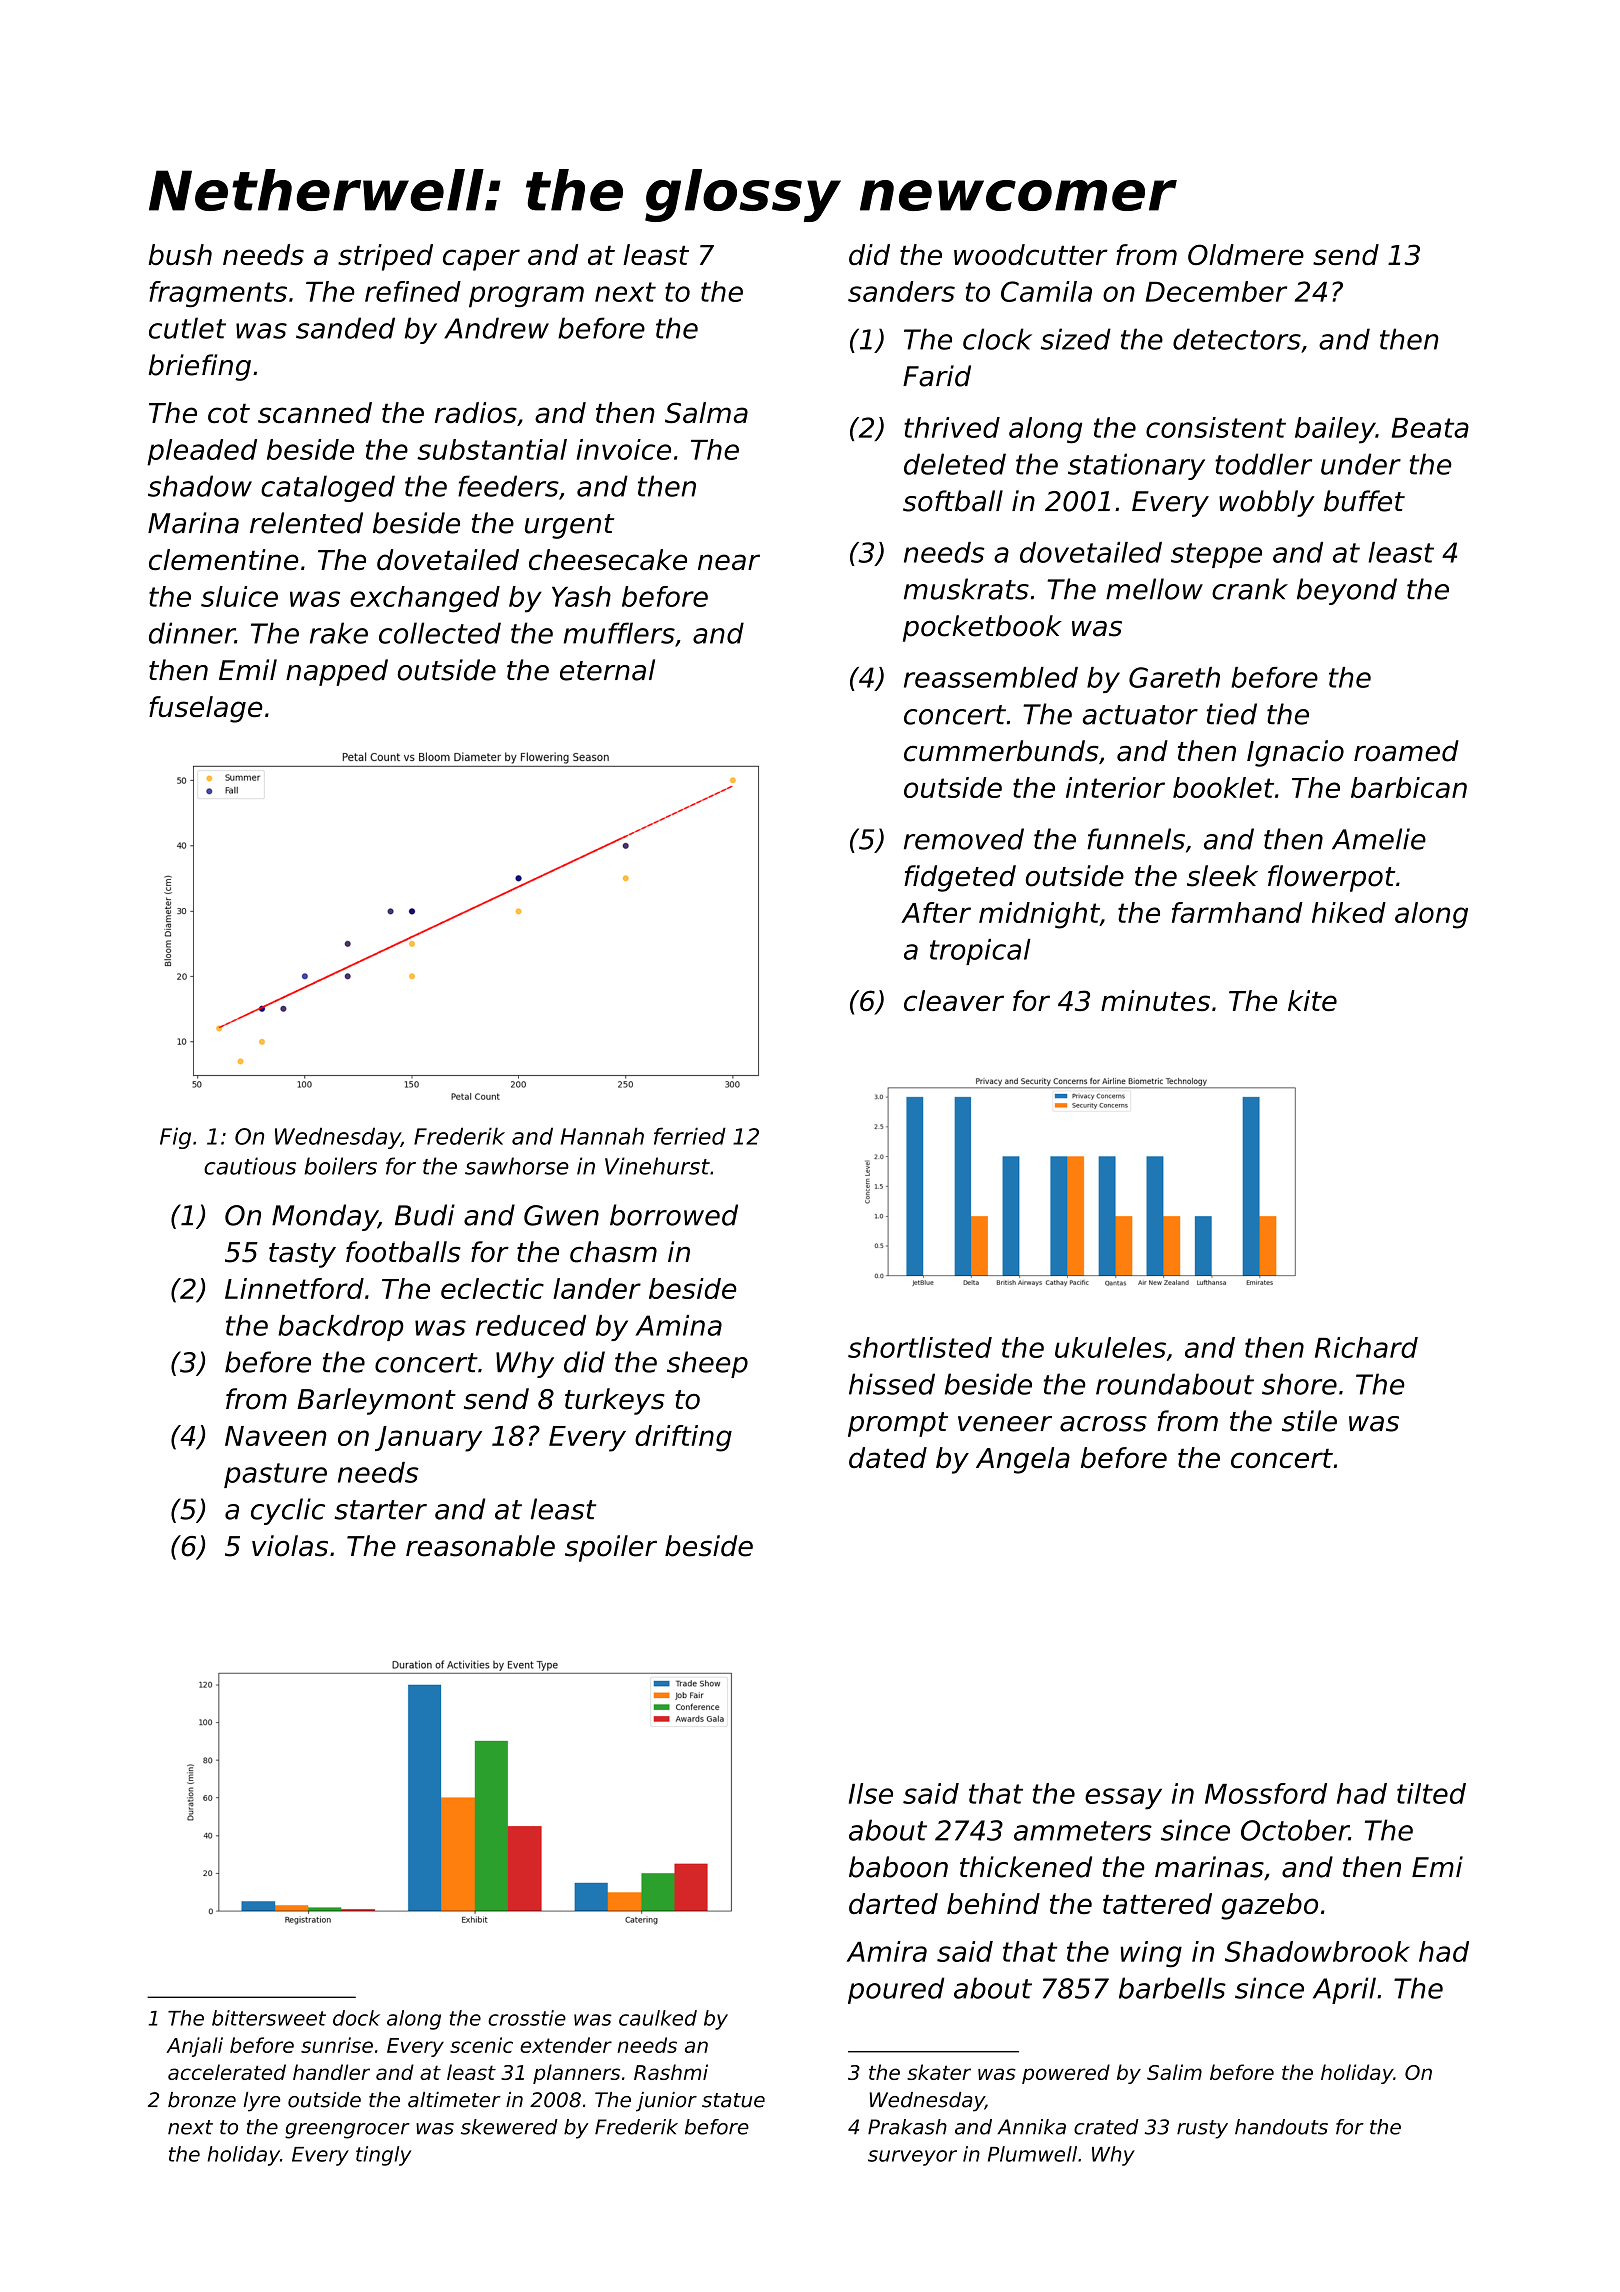 The height and width of the screenshot is (2292, 1620). Describe the element at coordinates (509, 2127) in the screenshot. I see `skewered` at that location.
